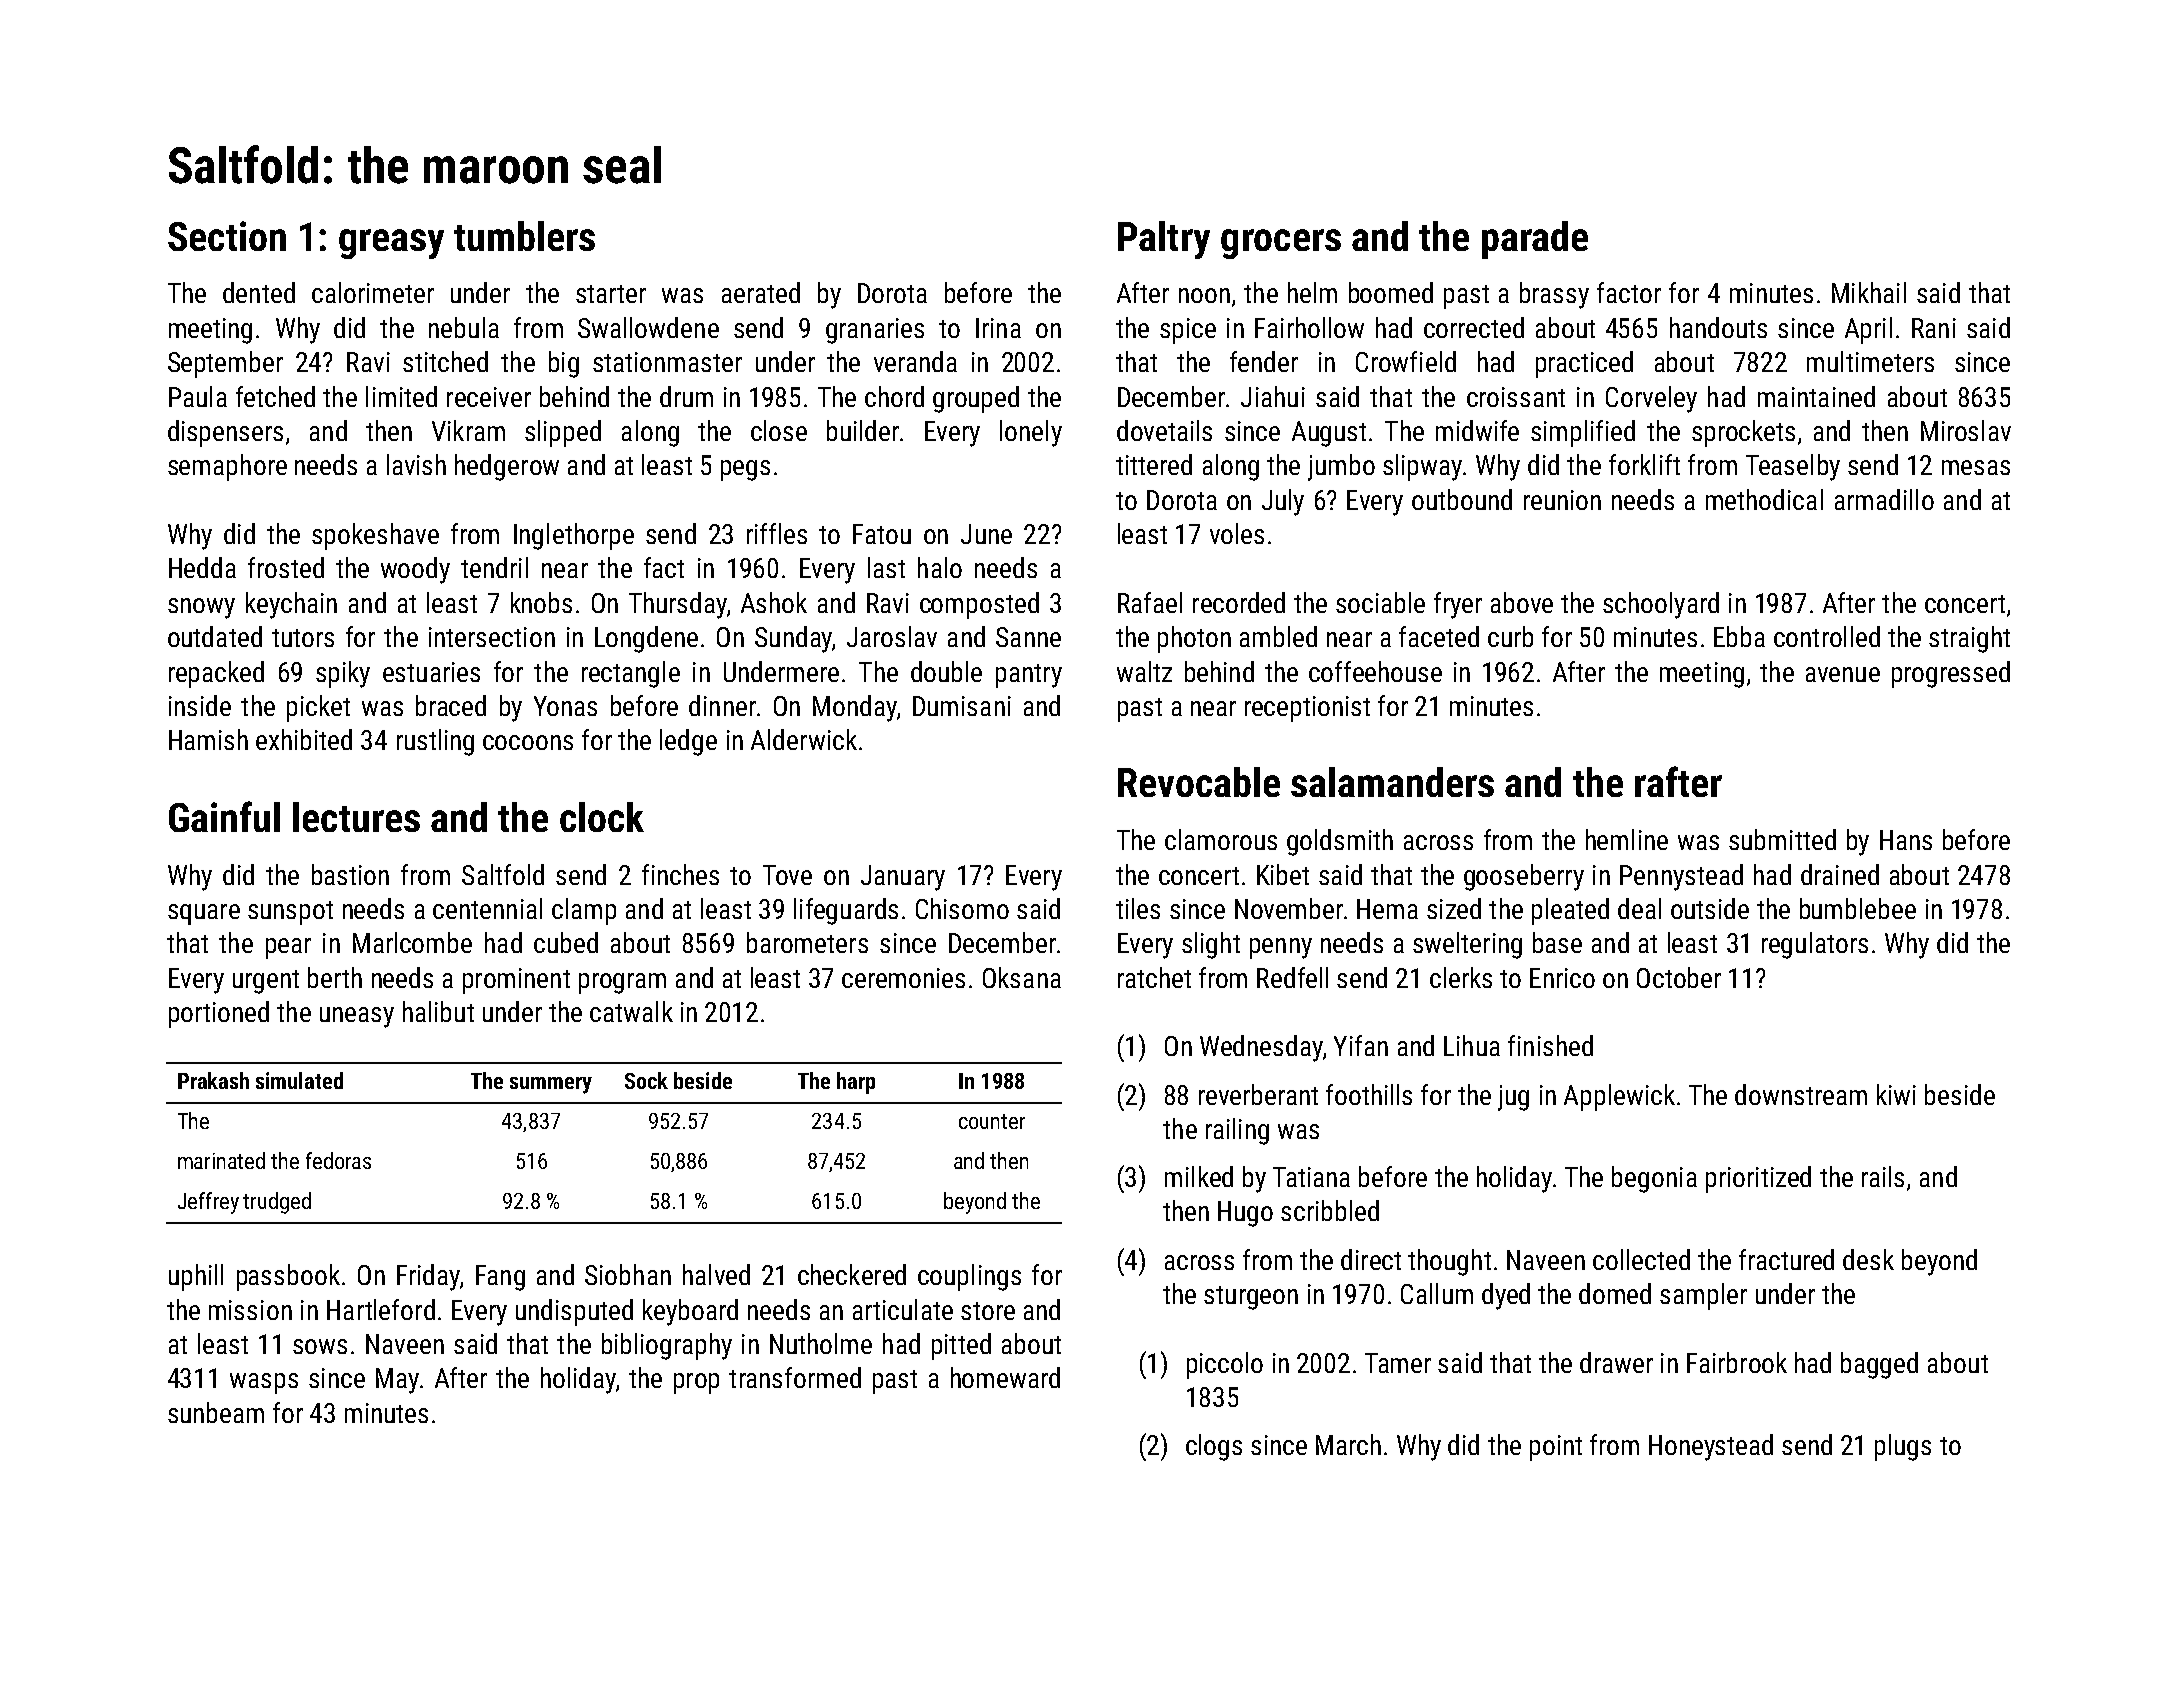  I want to click on hemline, so click(1627, 839).
